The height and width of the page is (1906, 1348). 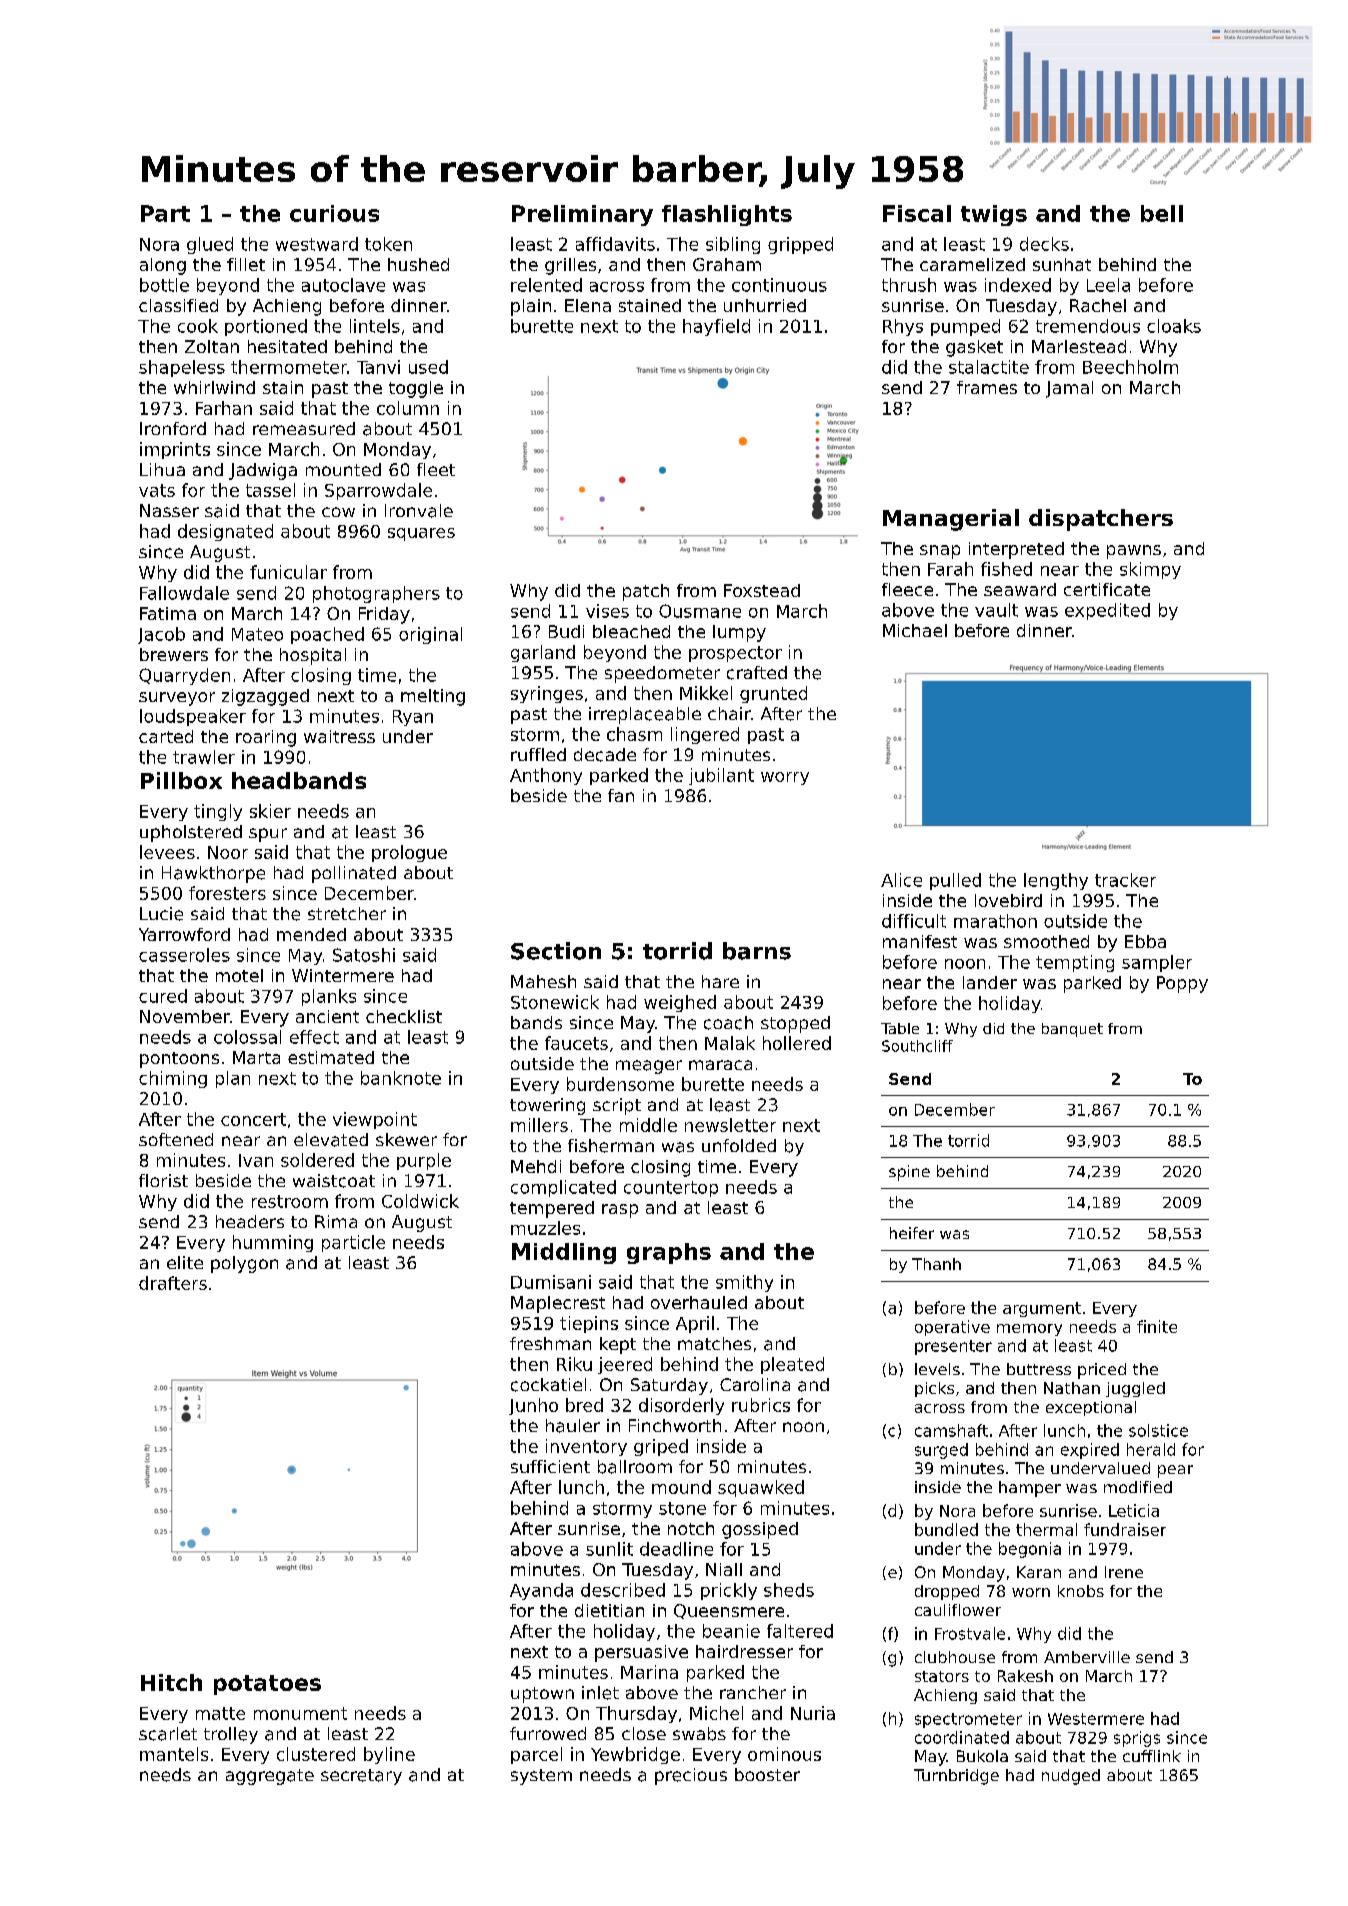 I want to click on remeasured, so click(x=304, y=428).
